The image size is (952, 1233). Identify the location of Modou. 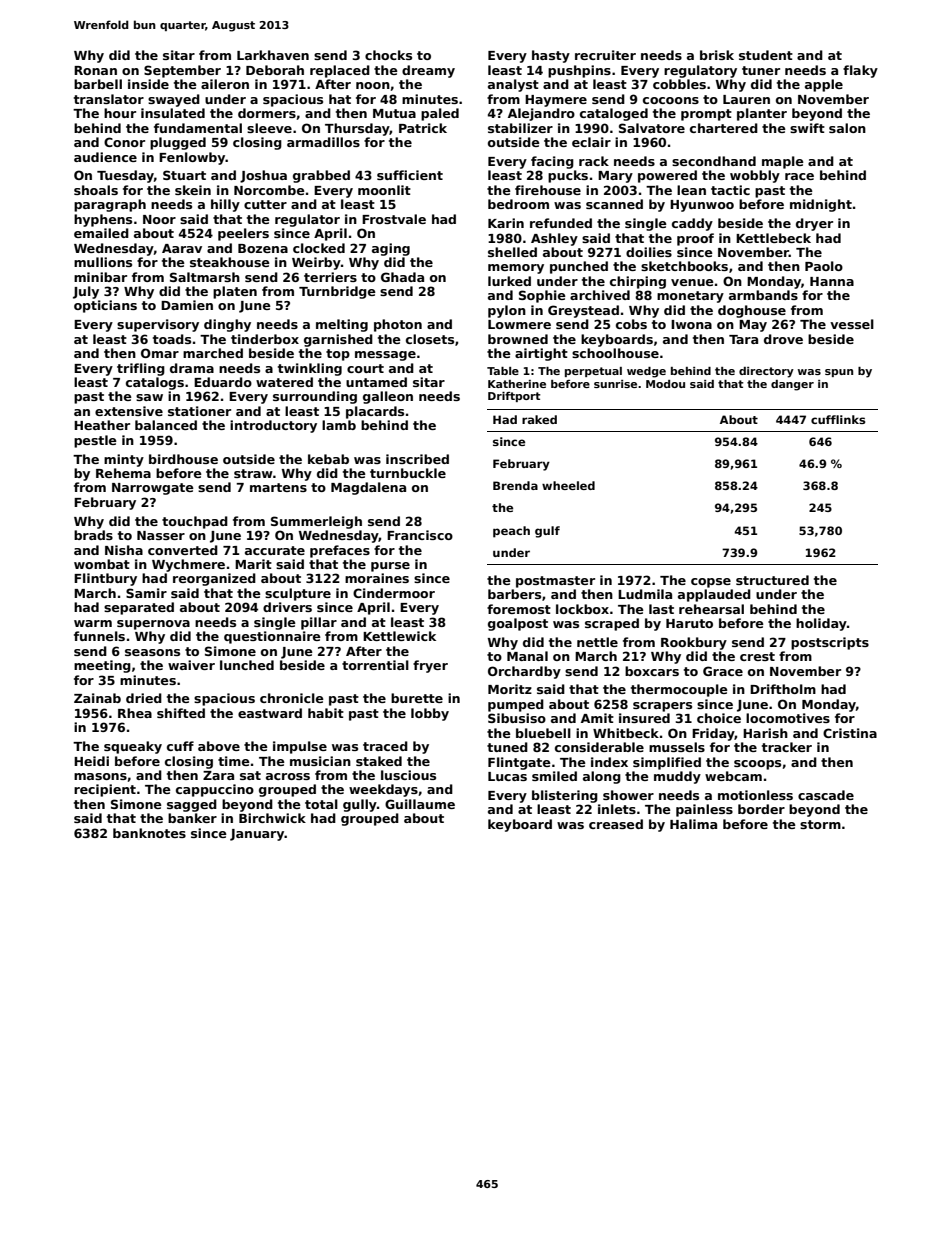
(665, 384).
